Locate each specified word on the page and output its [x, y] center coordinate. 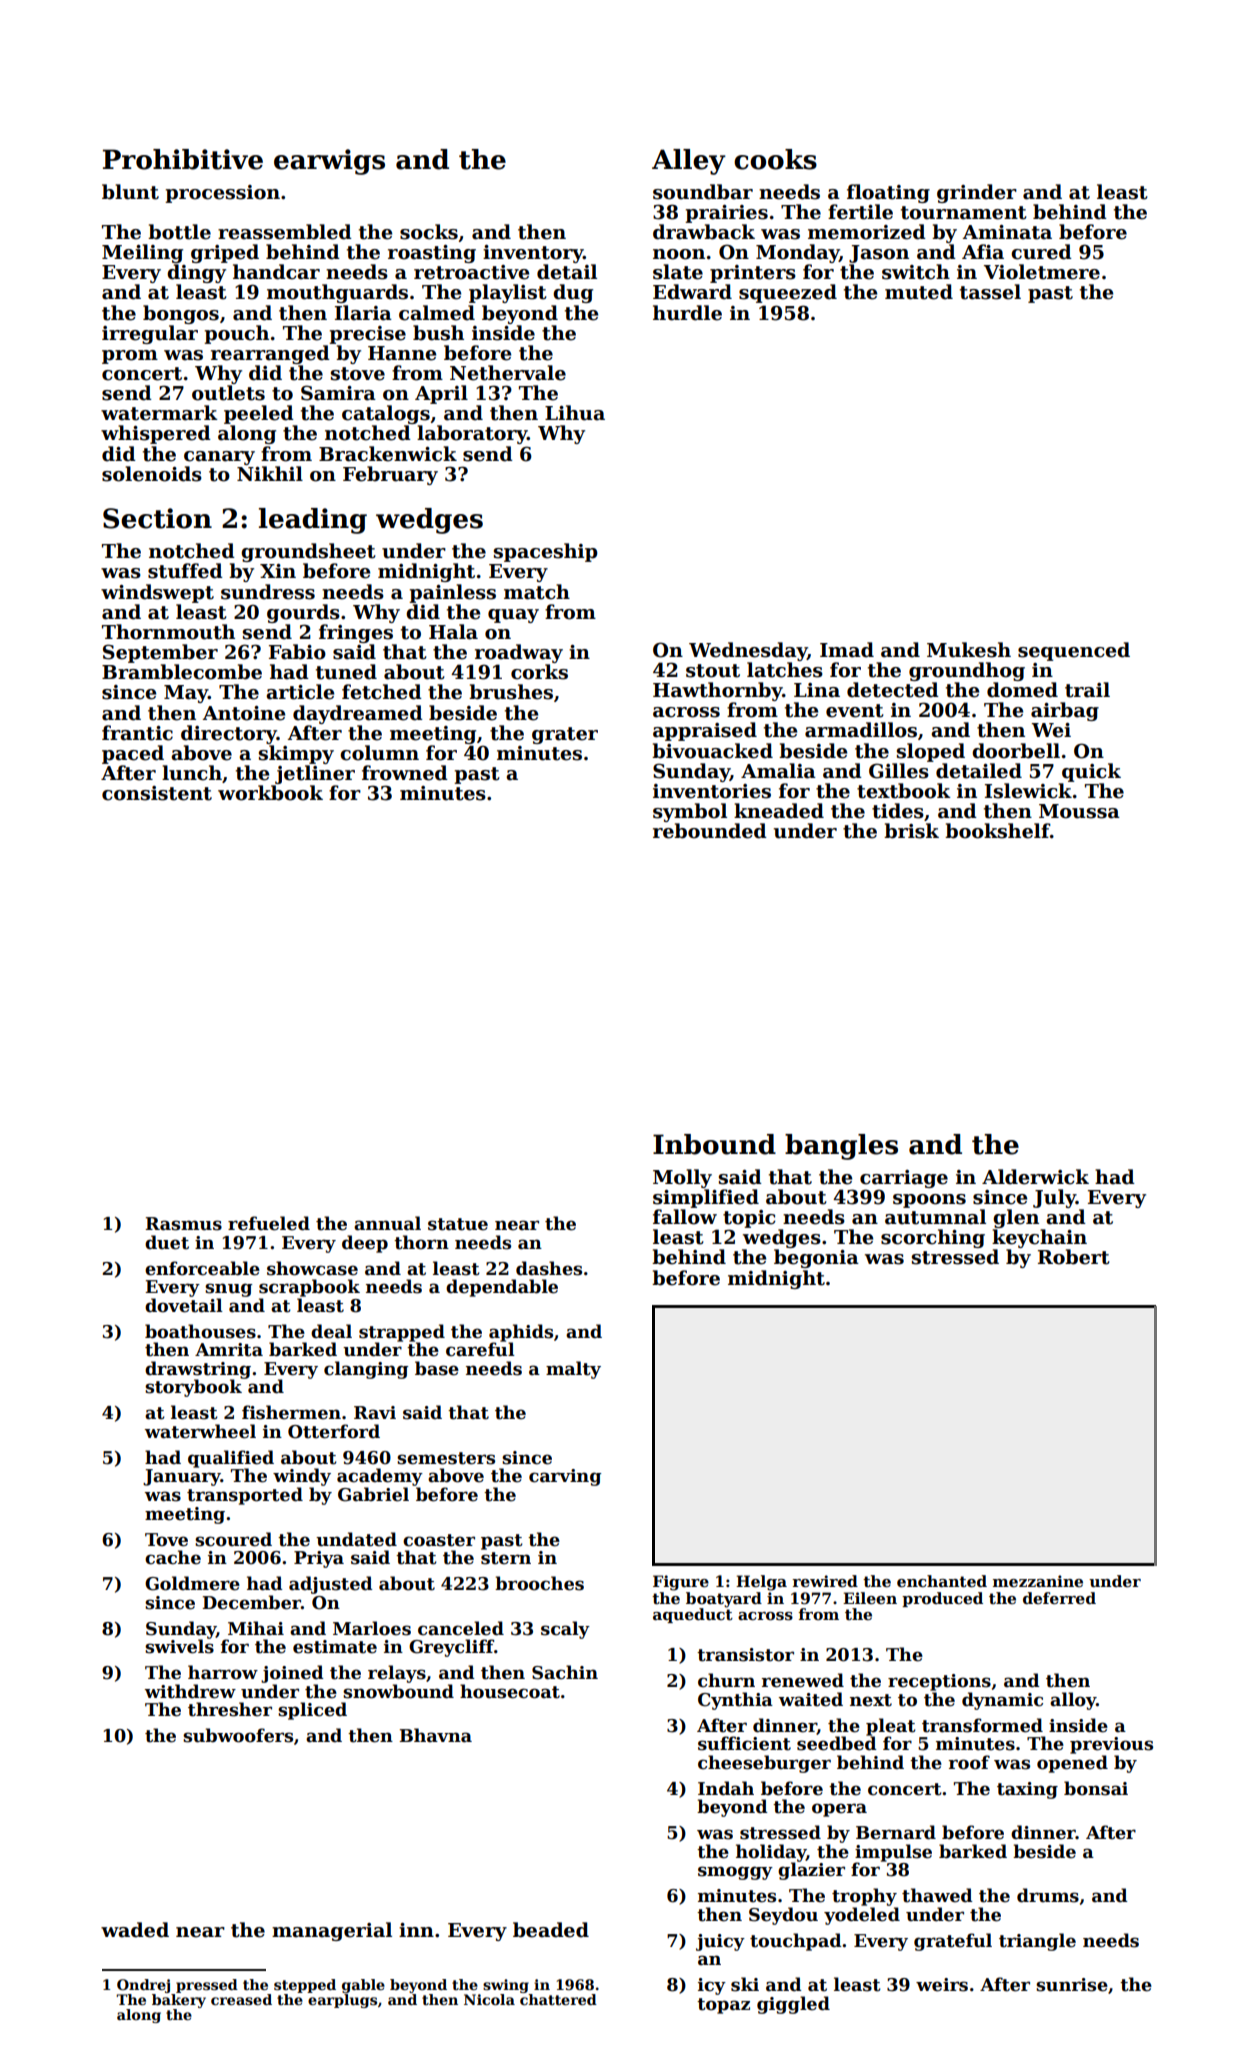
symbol [690, 812]
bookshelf [997, 831]
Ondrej [143, 1986]
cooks [775, 159]
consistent [157, 793]
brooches [539, 1583]
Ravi [375, 1413]
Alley [689, 162]
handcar [276, 272]
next [871, 1700]
